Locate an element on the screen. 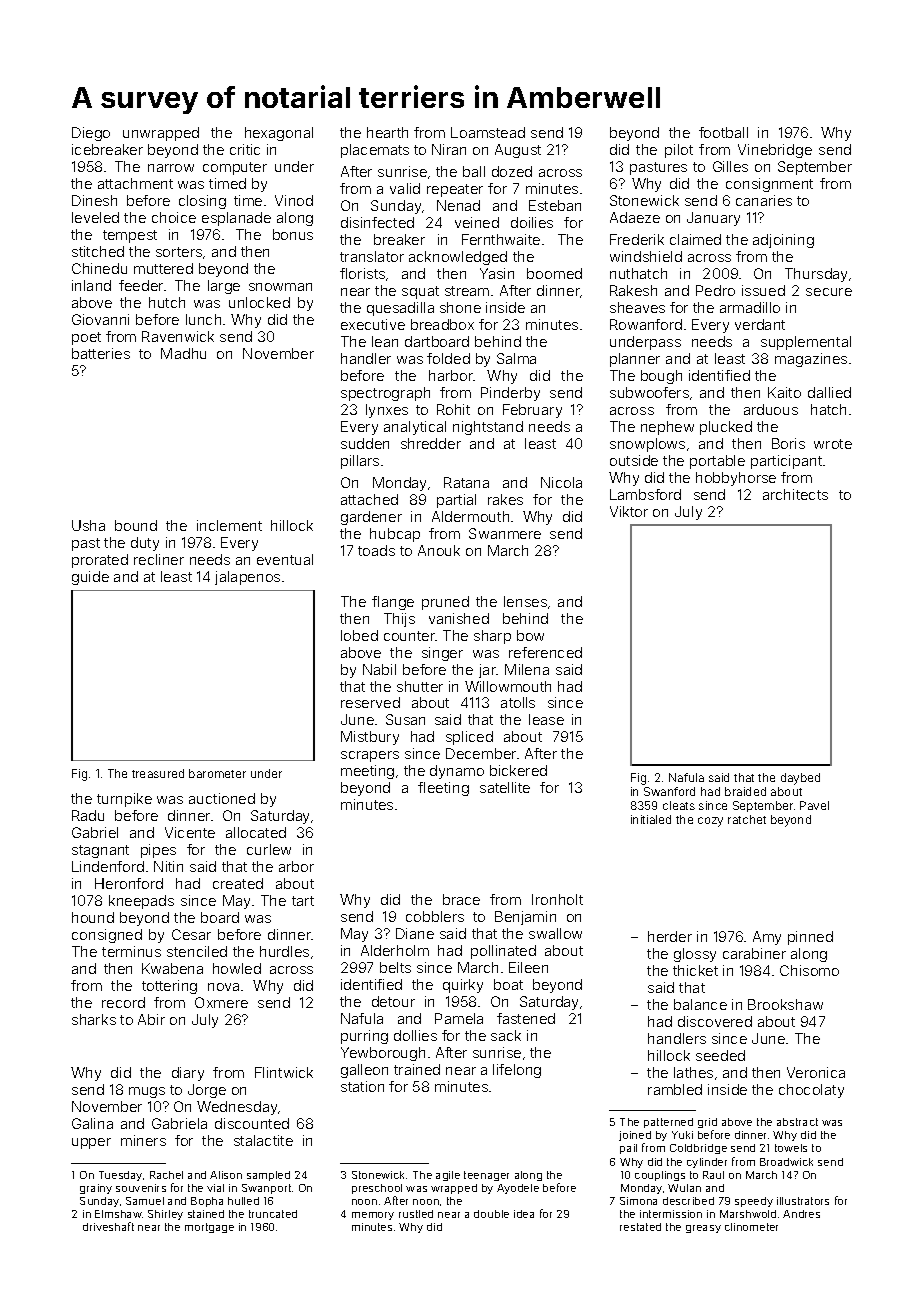  bound is located at coordinates (136, 525).
